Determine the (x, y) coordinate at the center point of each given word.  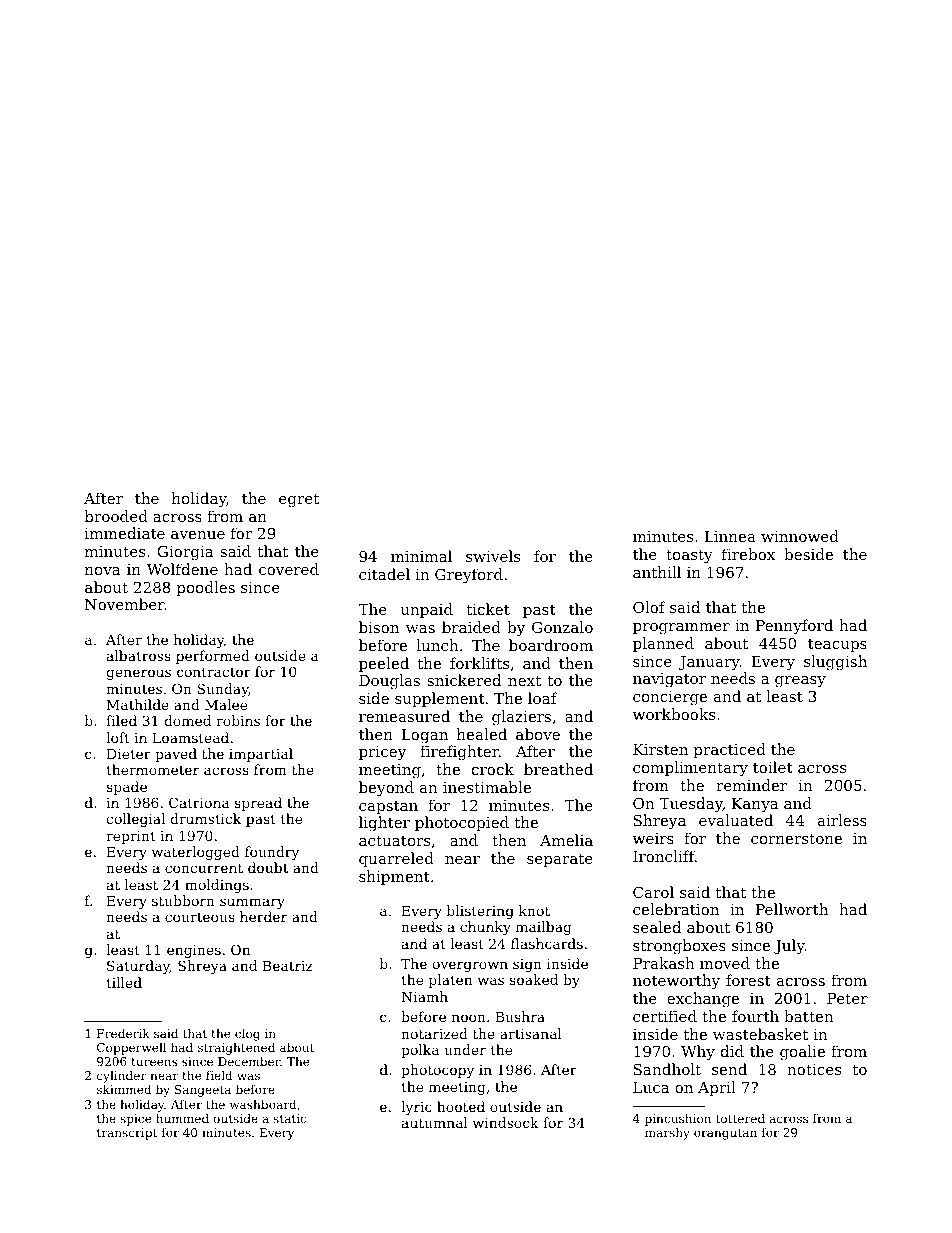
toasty (689, 556)
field (219, 1075)
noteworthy (676, 982)
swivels (493, 556)
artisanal (531, 1033)
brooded (116, 516)
